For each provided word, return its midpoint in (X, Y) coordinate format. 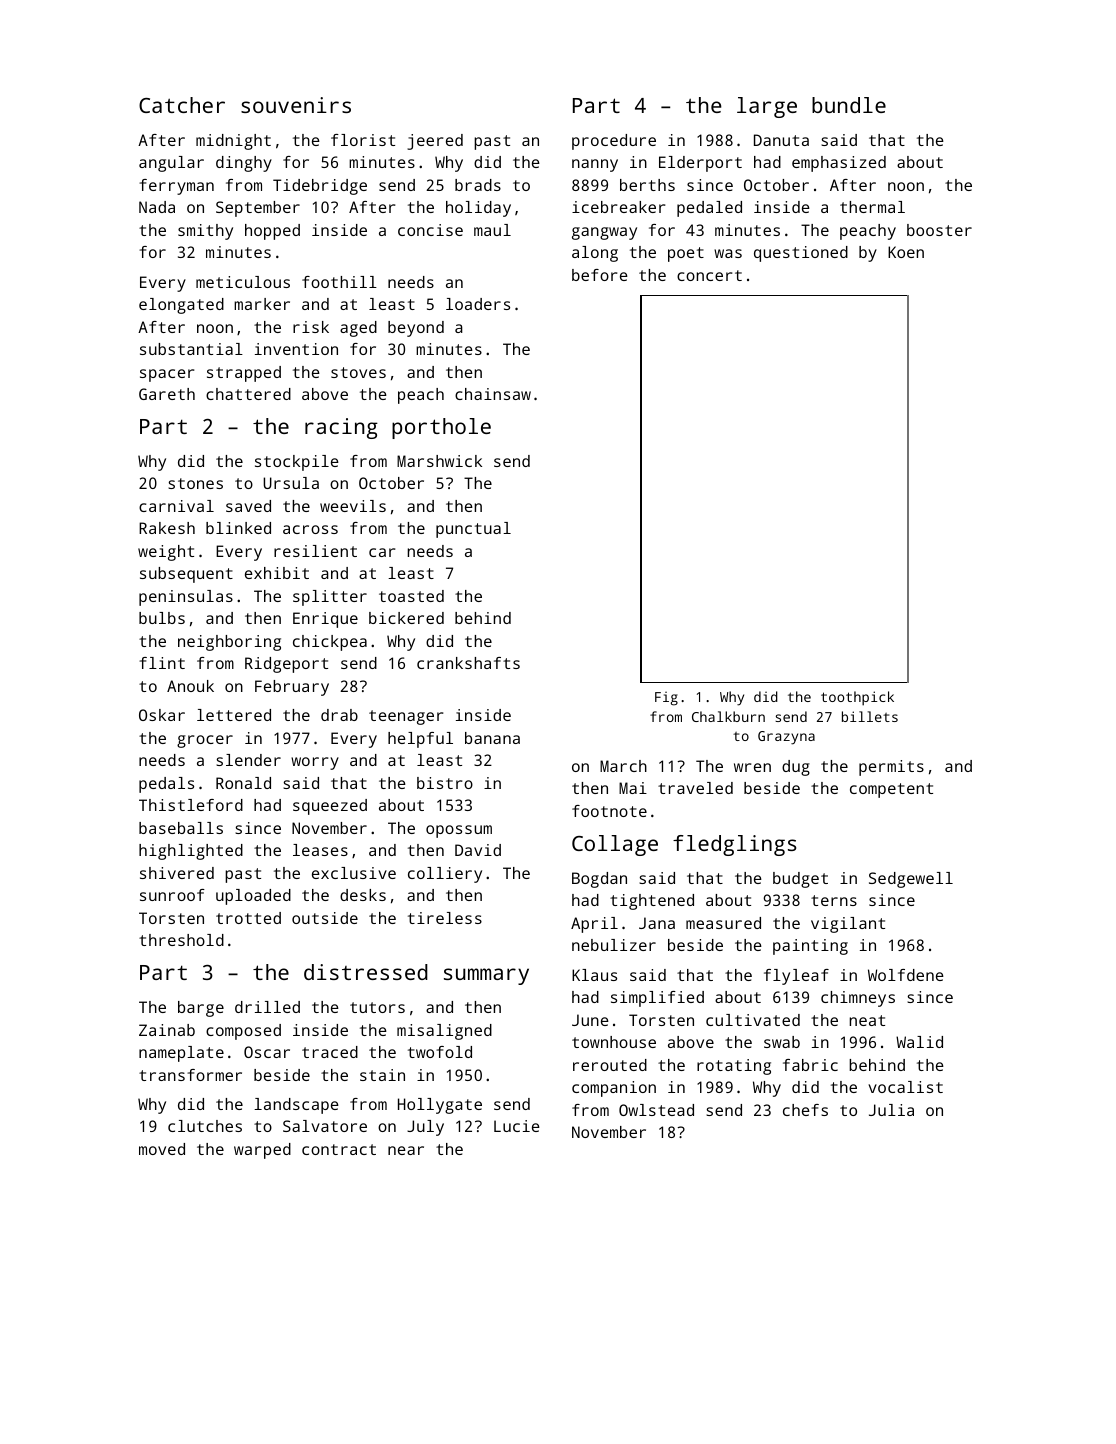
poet (686, 254)
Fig (666, 699)
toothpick (857, 698)
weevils (353, 506)
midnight (233, 142)
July (425, 1128)
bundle (849, 105)
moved (162, 1149)
